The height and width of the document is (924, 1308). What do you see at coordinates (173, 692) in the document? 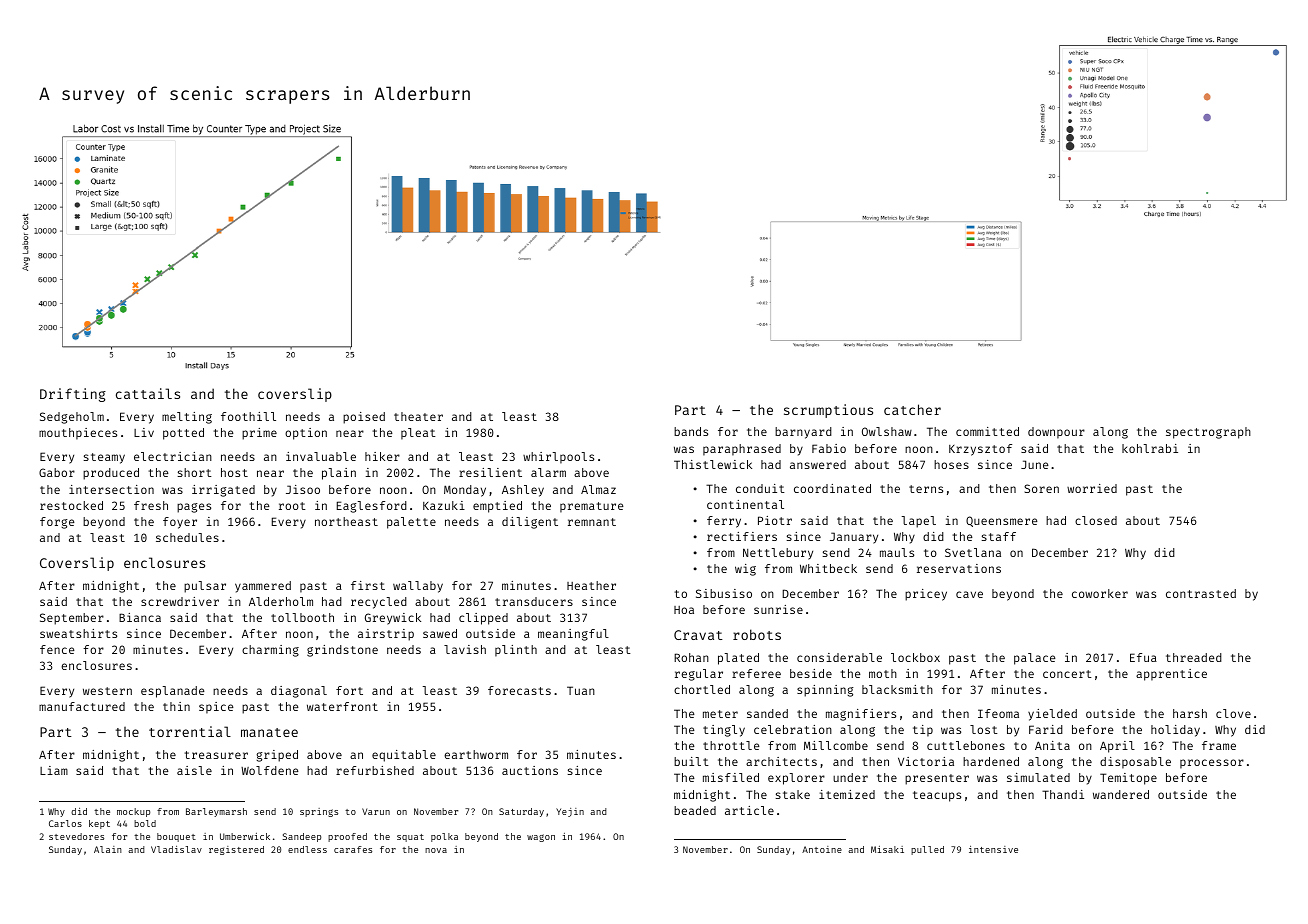
I see `esplanade` at bounding box center [173, 692].
